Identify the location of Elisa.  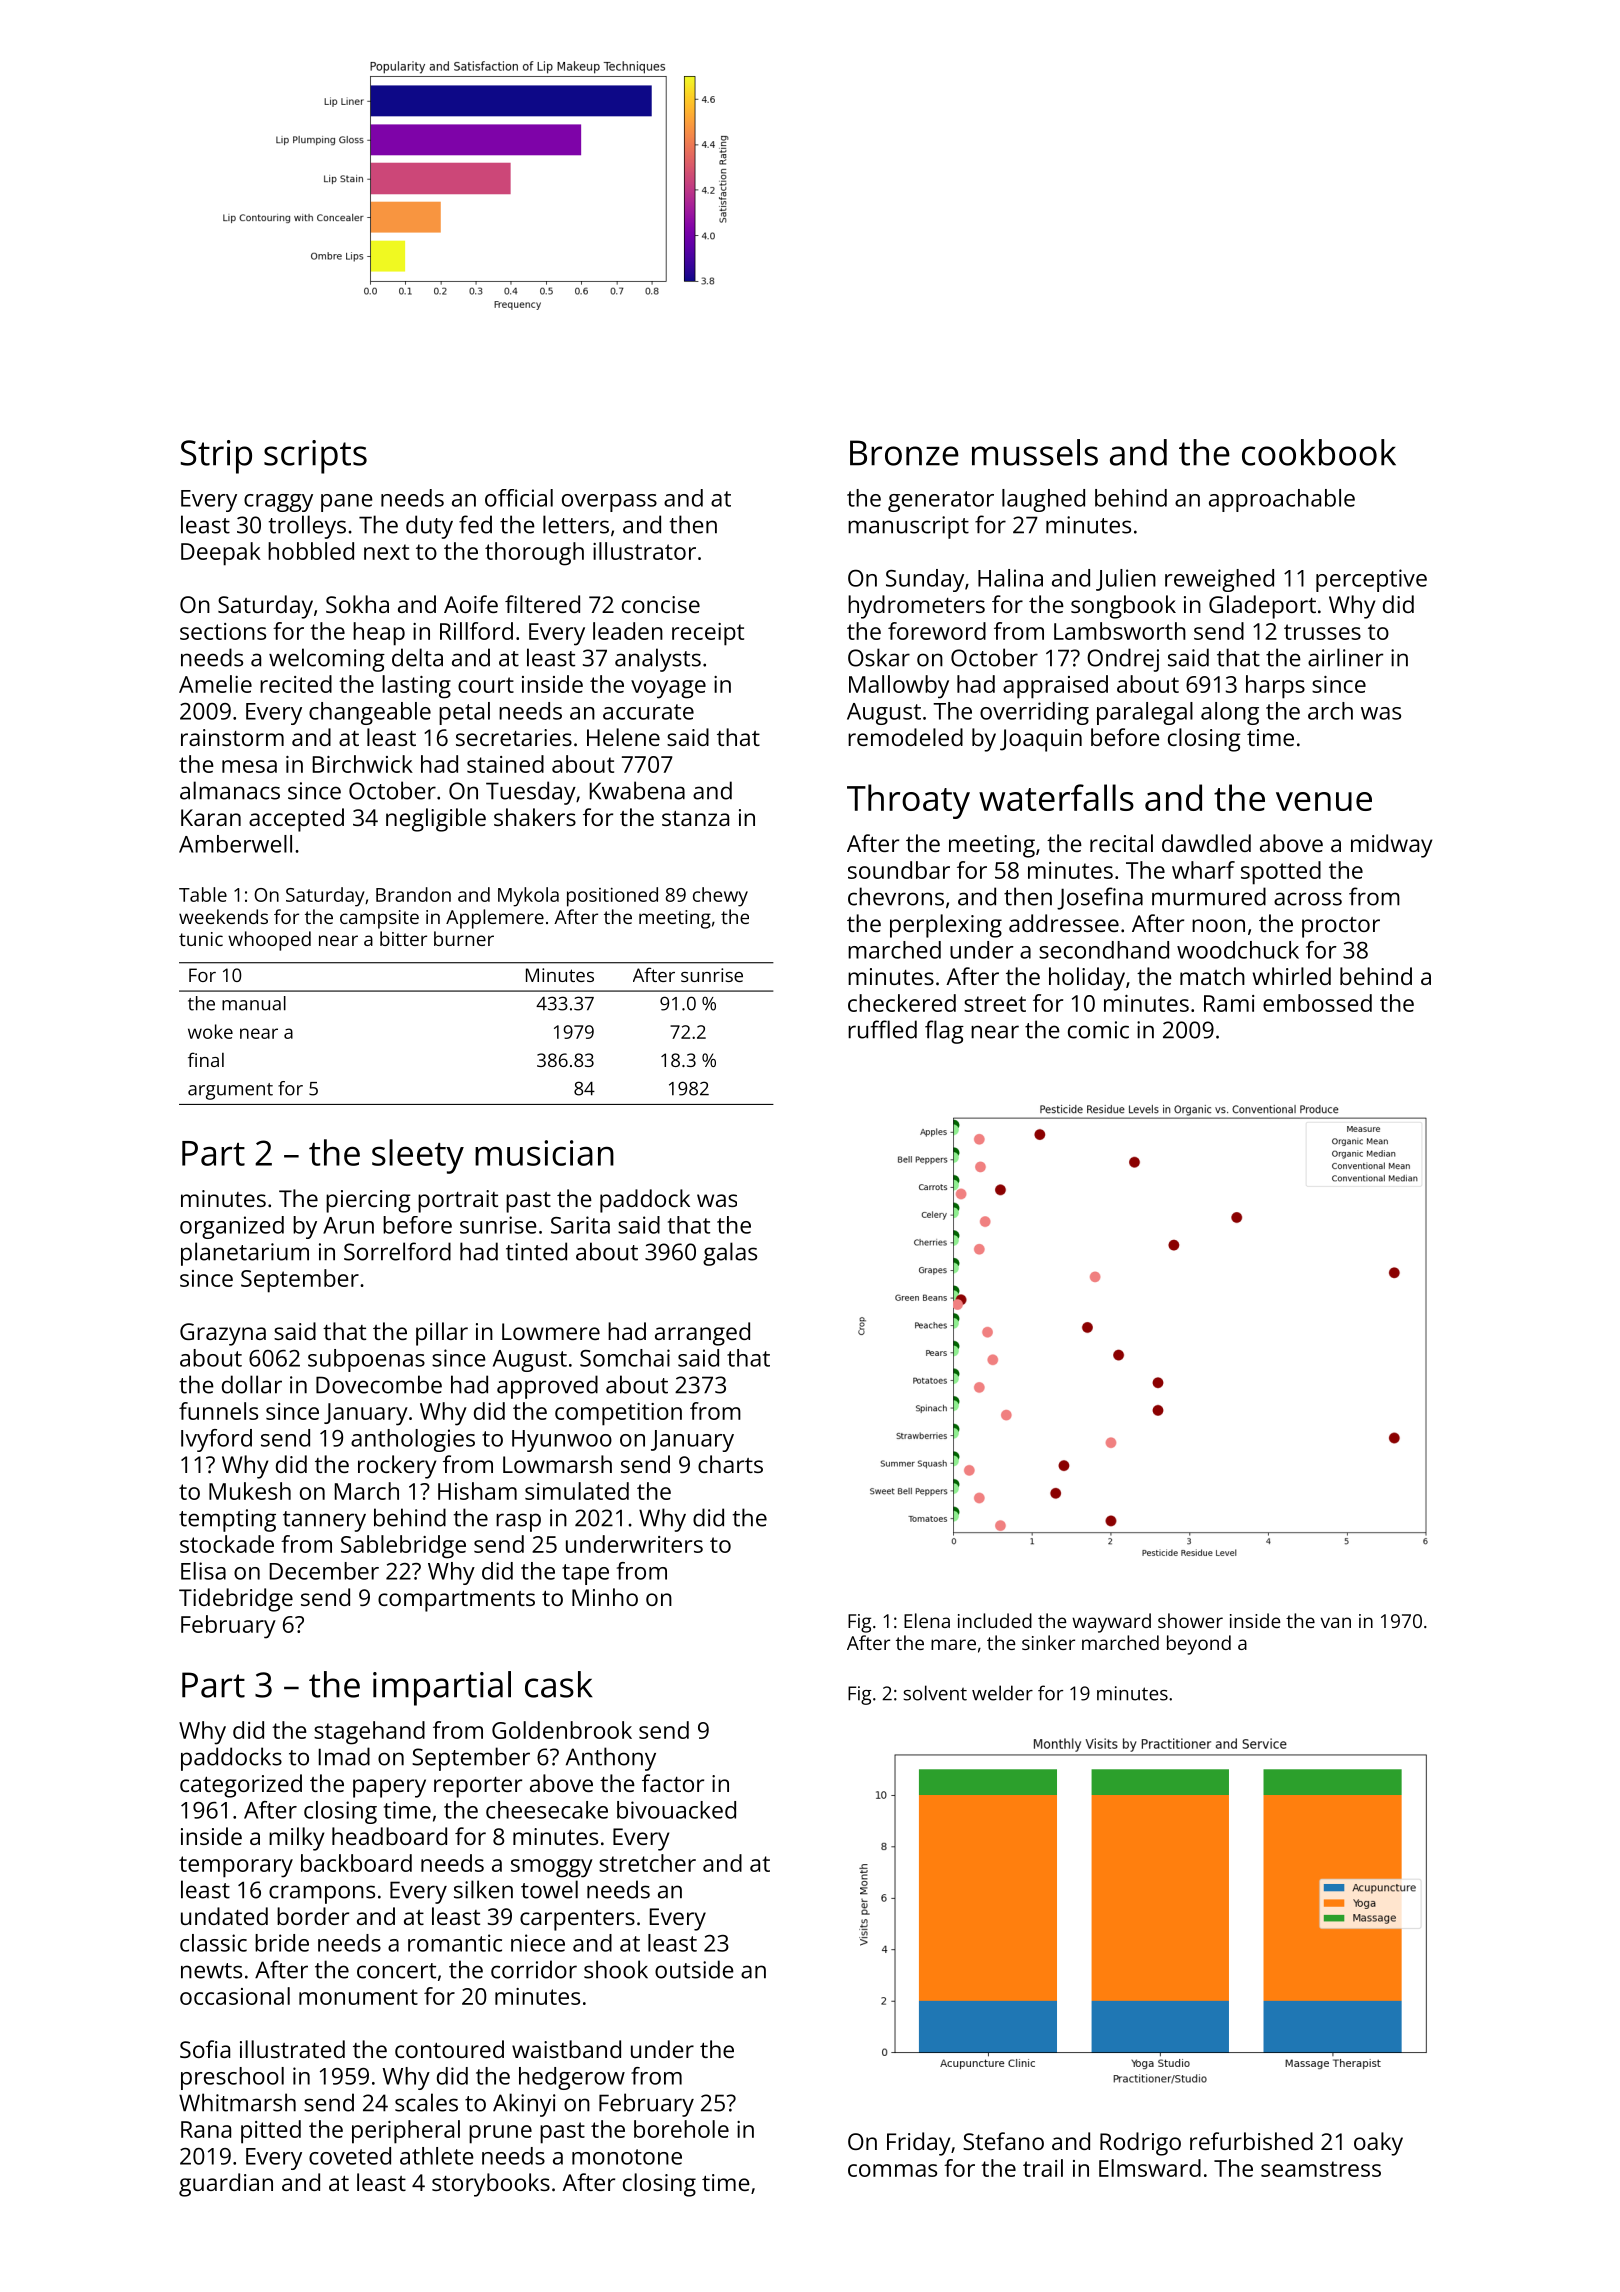
(203, 1571).
